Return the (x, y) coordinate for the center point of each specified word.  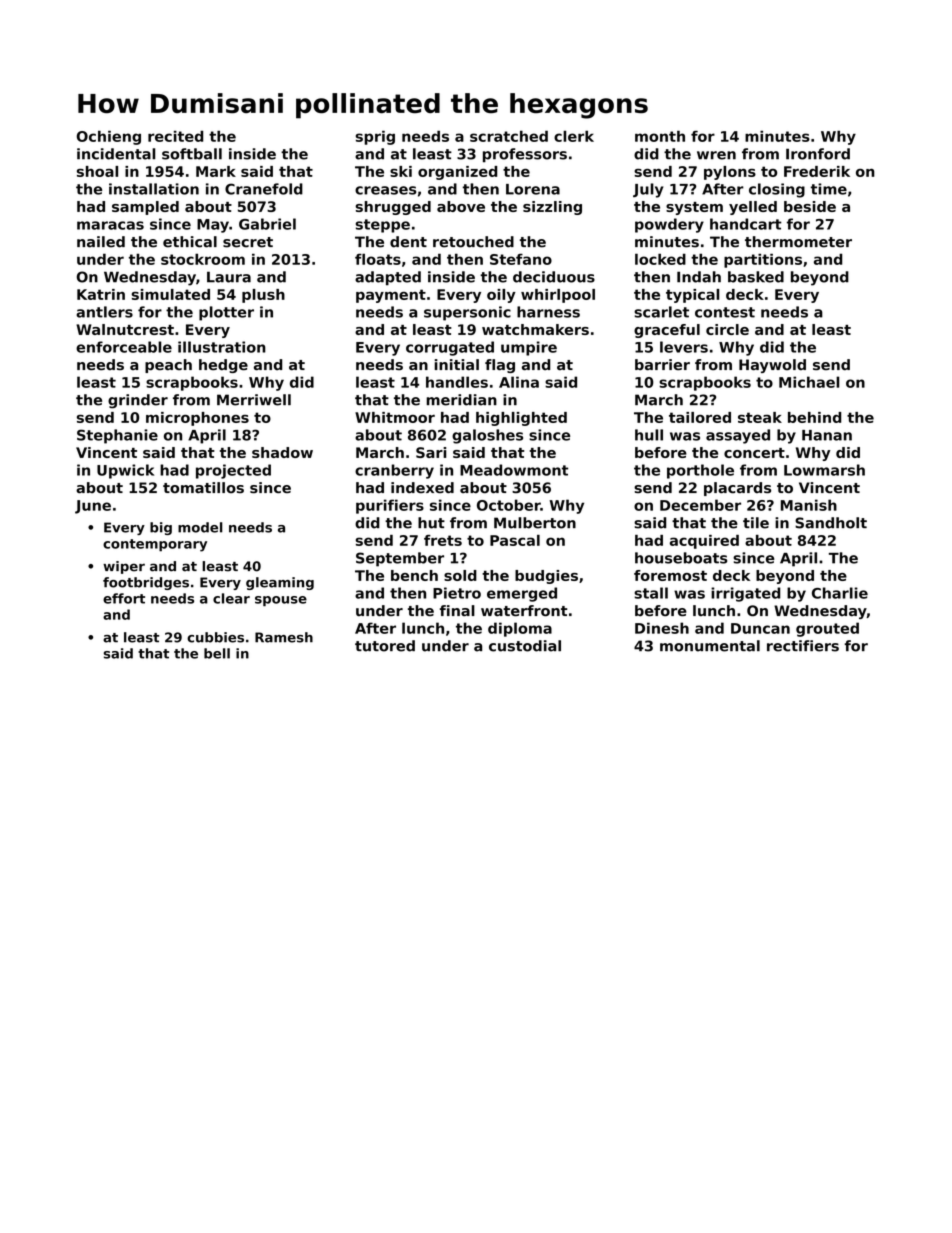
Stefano (521, 259)
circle (727, 329)
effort (124, 598)
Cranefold (264, 189)
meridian (461, 400)
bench (414, 575)
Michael (809, 382)
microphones (197, 419)
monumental (710, 646)
